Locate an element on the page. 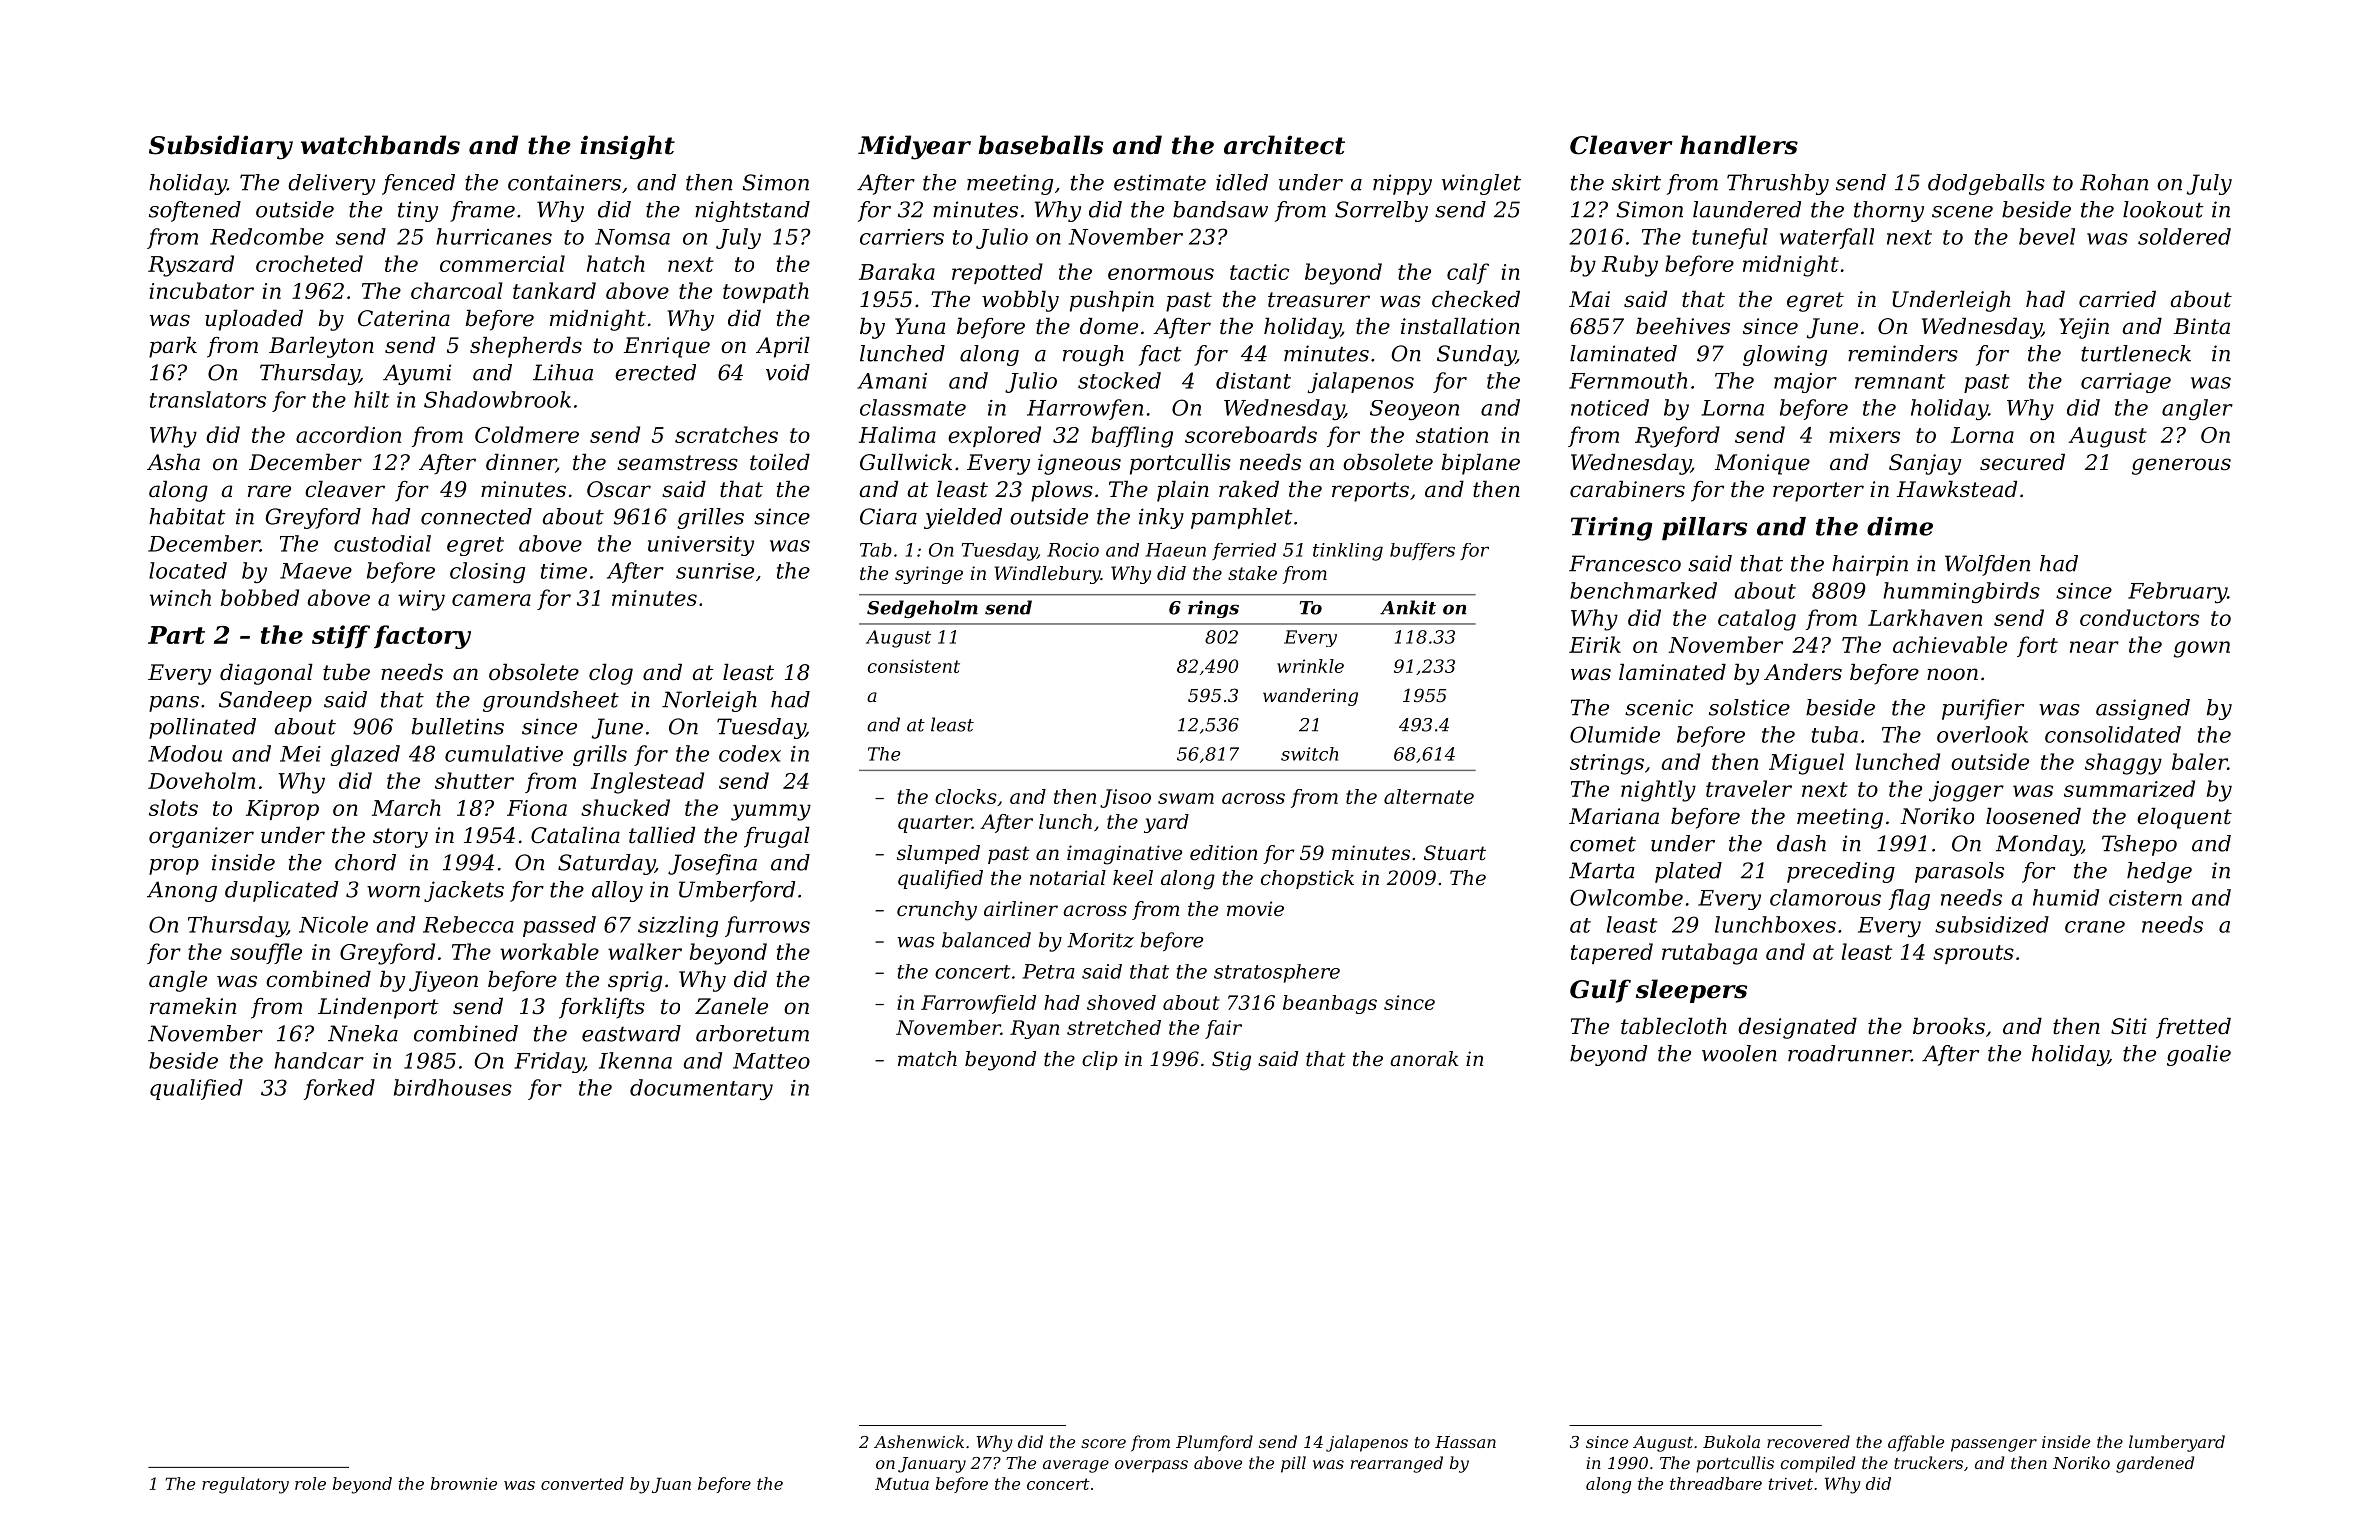 This image has height=1540, width=2380. regulatory is located at coordinates (245, 1485).
